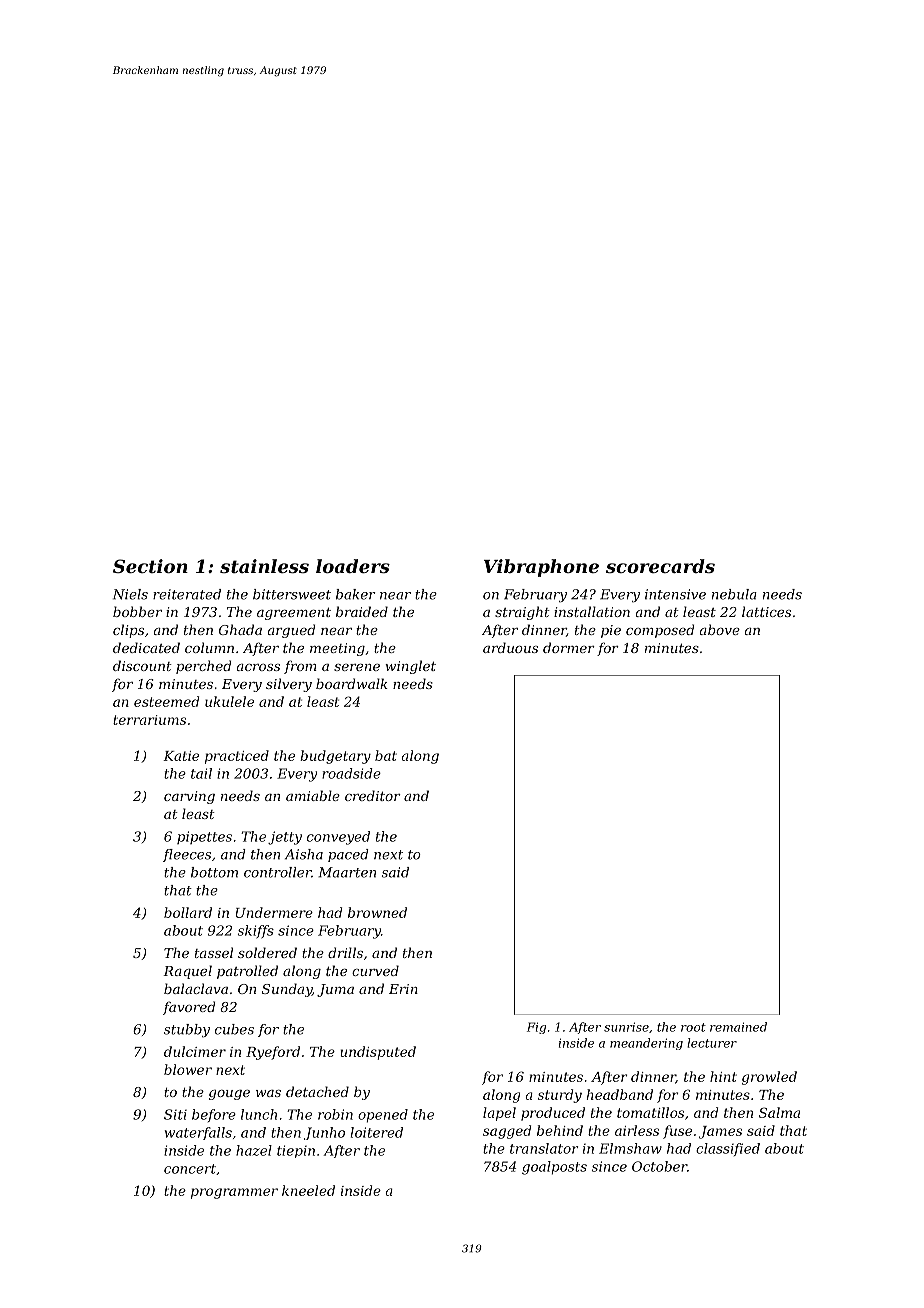 The image size is (924, 1308). I want to click on undisputed, so click(378, 1053).
